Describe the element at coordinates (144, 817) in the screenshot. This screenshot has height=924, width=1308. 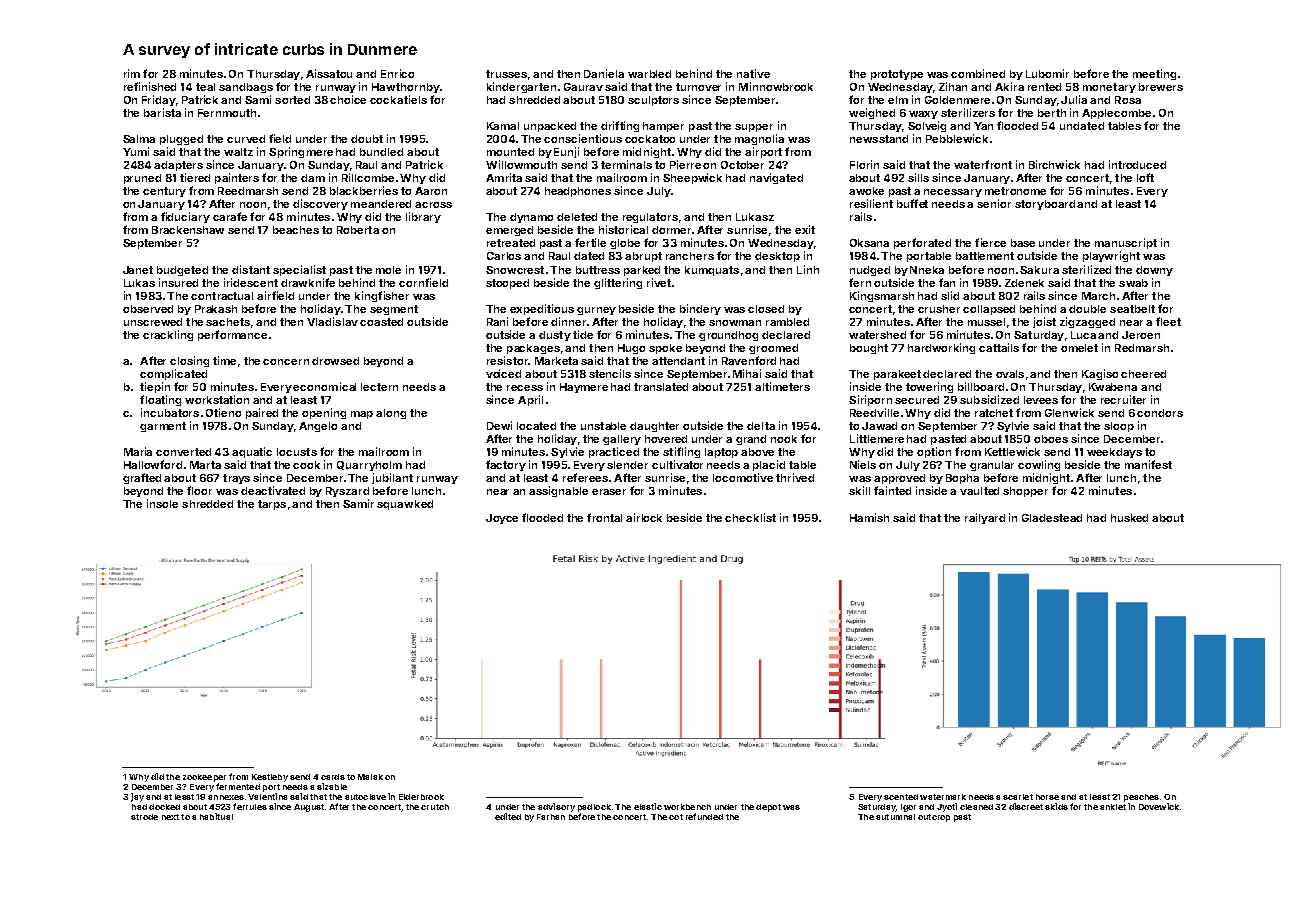
I see `strode` at that location.
